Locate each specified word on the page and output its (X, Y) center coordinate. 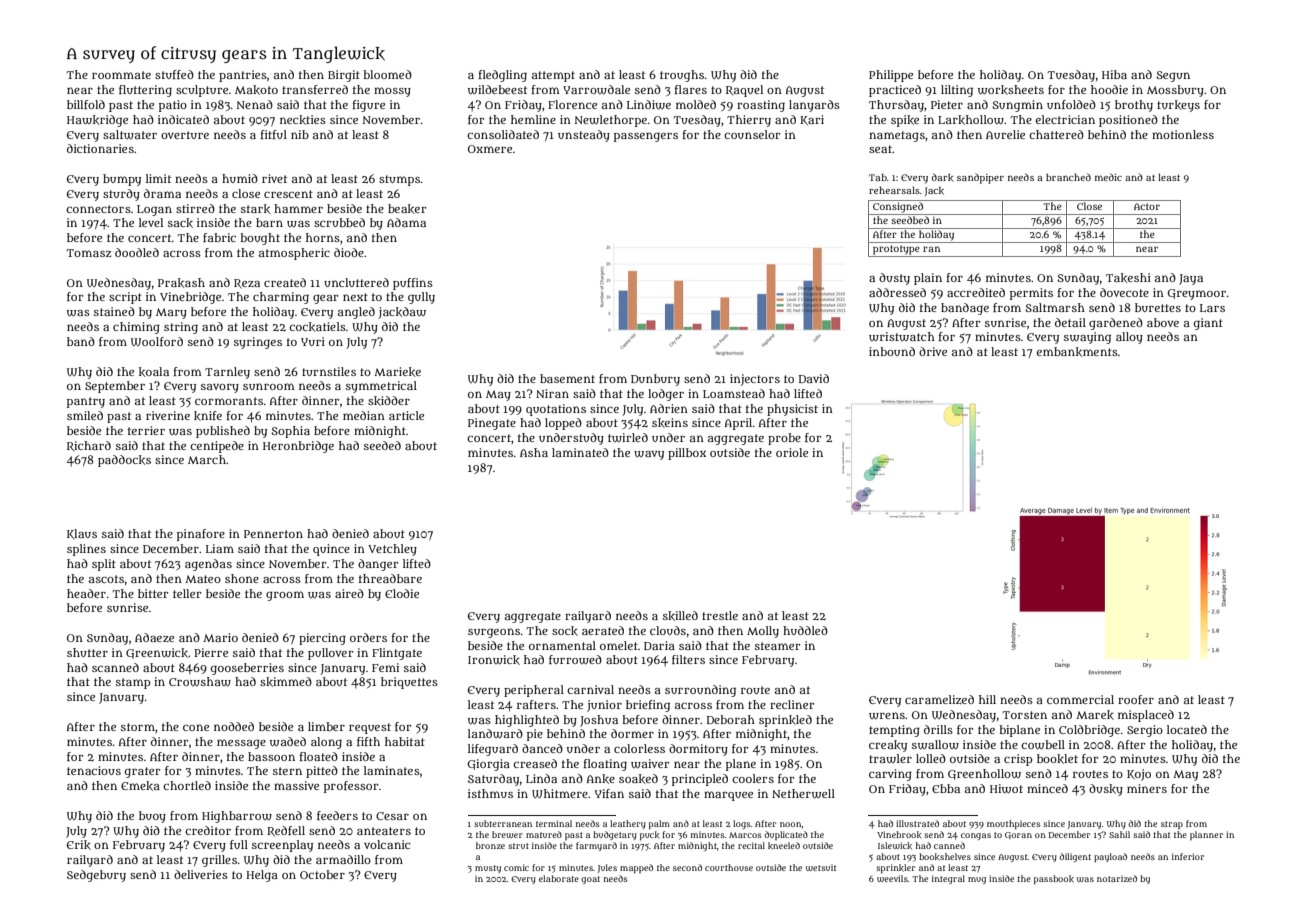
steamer (777, 646)
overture (185, 135)
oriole (792, 452)
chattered (1056, 134)
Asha (534, 452)
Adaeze (154, 637)
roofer (1136, 699)
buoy (152, 817)
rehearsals (894, 190)
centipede (217, 447)
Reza (247, 284)
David (814, 378)
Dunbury (655, 380)
